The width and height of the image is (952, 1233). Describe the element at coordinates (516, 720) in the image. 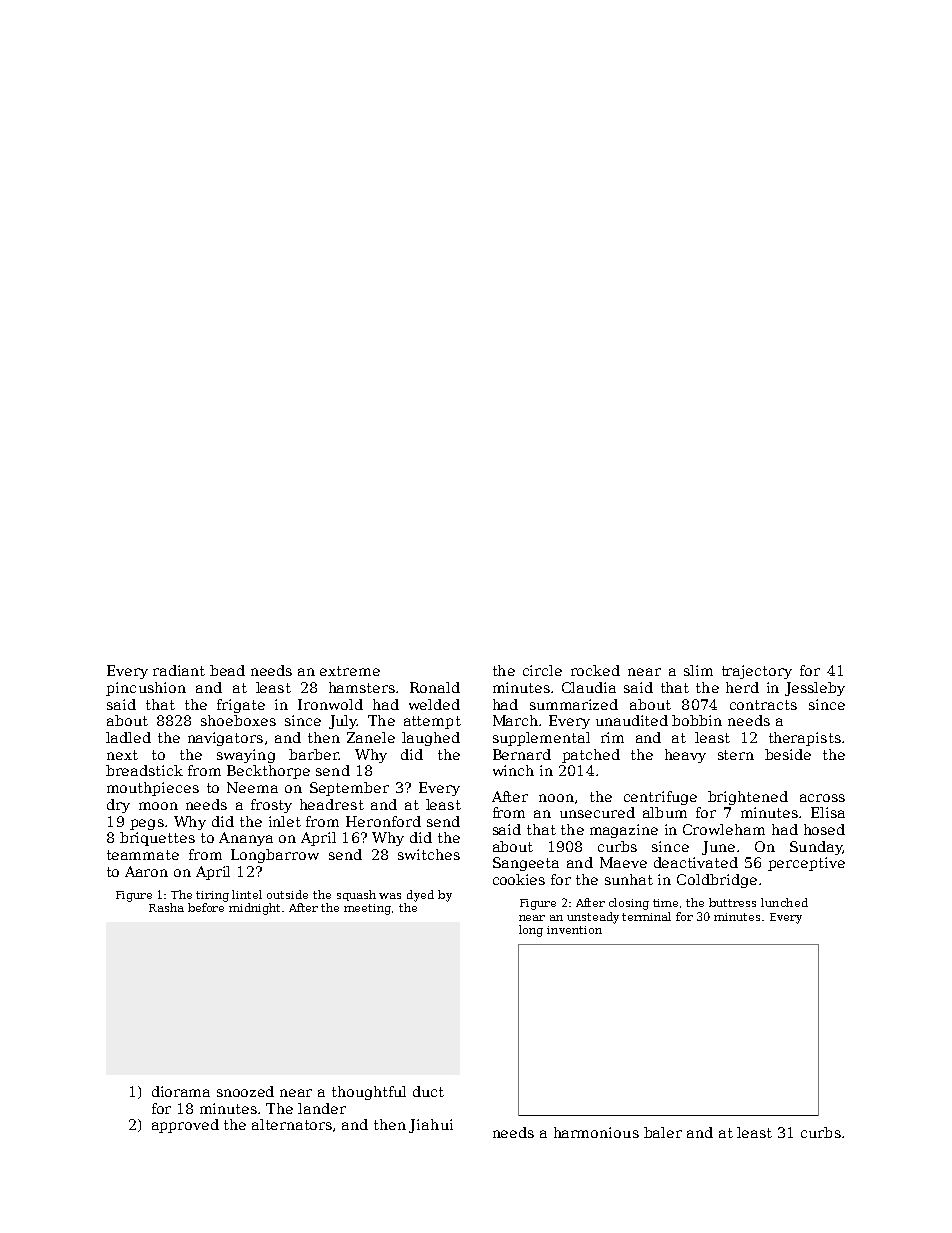

I see `March` at that location.
